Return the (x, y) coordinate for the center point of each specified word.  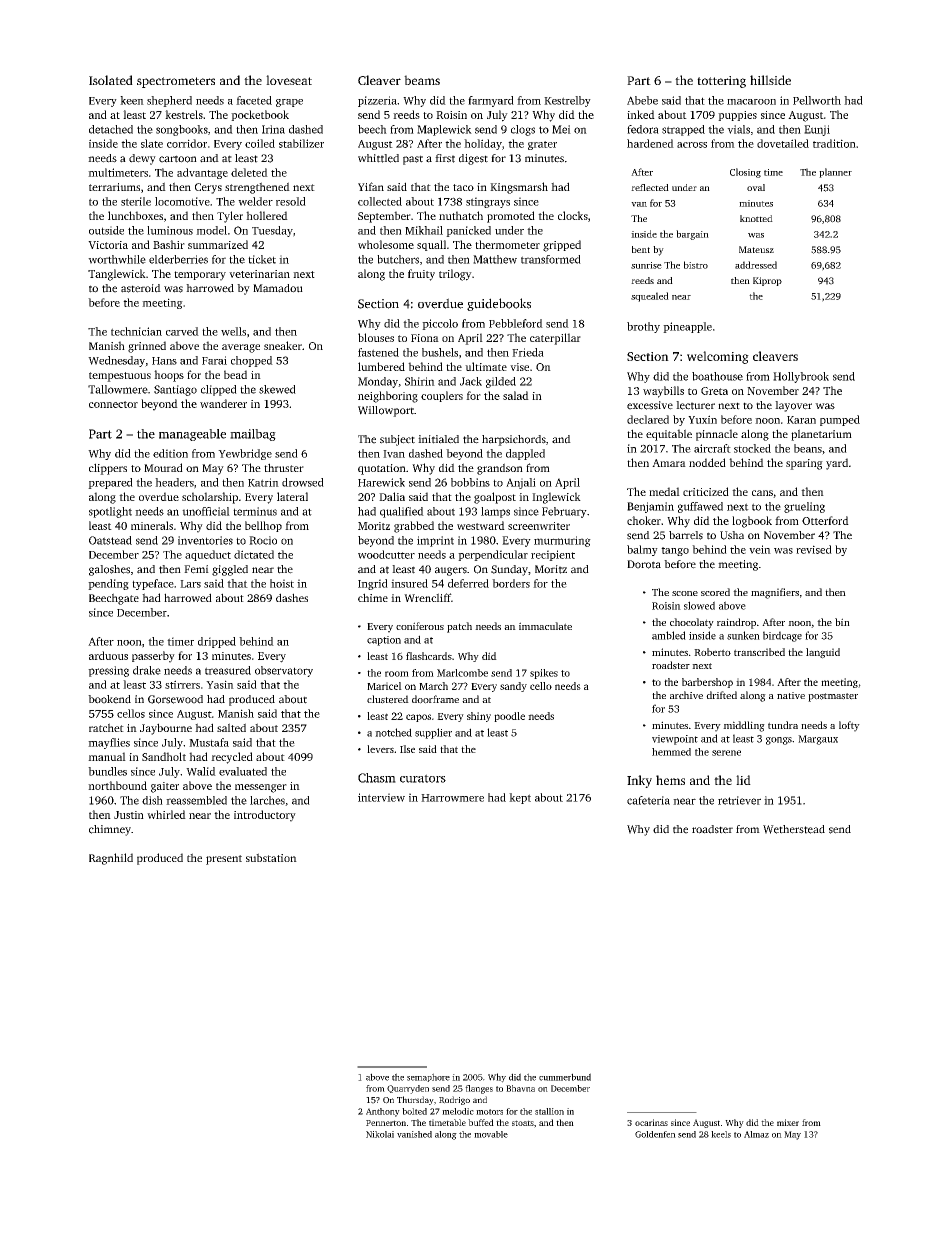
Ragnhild (111, 859)
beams (422, 80)
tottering (721, 82)
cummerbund (565, 1077)
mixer (788, 1122)
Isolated (111, 80)
